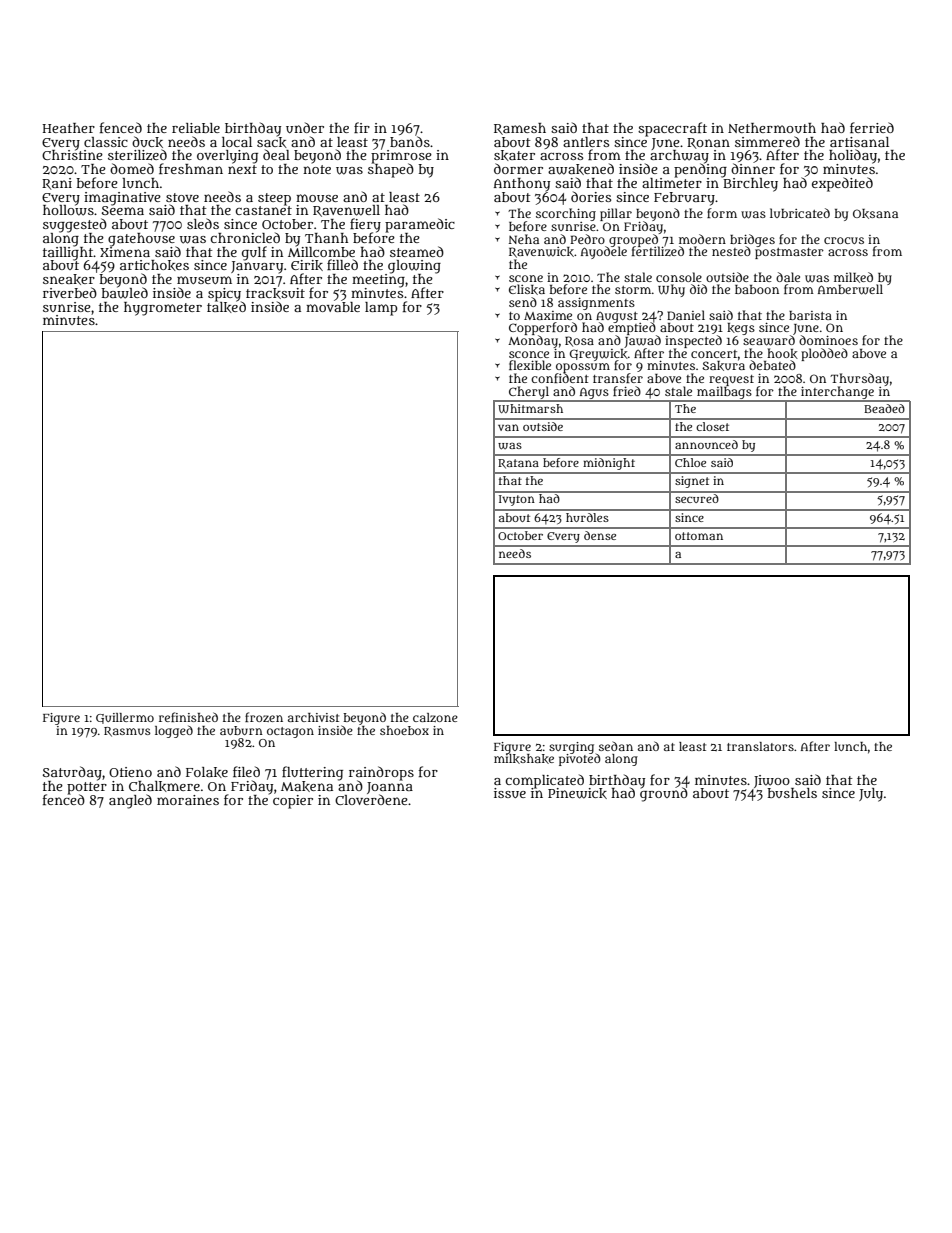  What do you see at coordinates (87, 788) in the image?
I see `potter` at bounding box center [87, 788].
